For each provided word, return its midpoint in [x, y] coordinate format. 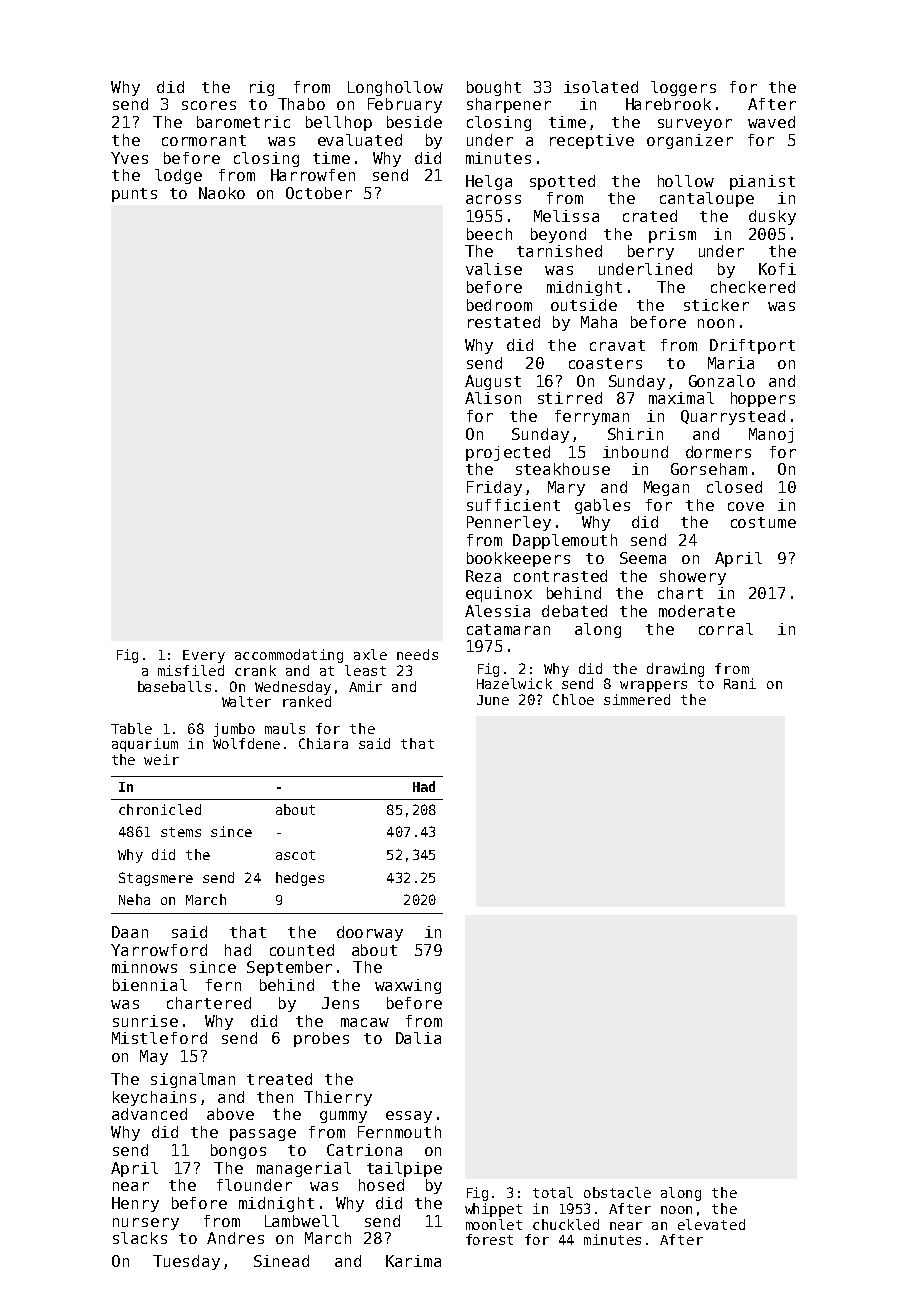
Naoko [222, 193]
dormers [718, 452]
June [493, 700]
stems [181, 832]
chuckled [566, 1224]
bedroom [499, 305]
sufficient [513, 505]
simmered [637, 699]
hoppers [763, 399]
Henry [135, 1204]
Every [204, 656]
